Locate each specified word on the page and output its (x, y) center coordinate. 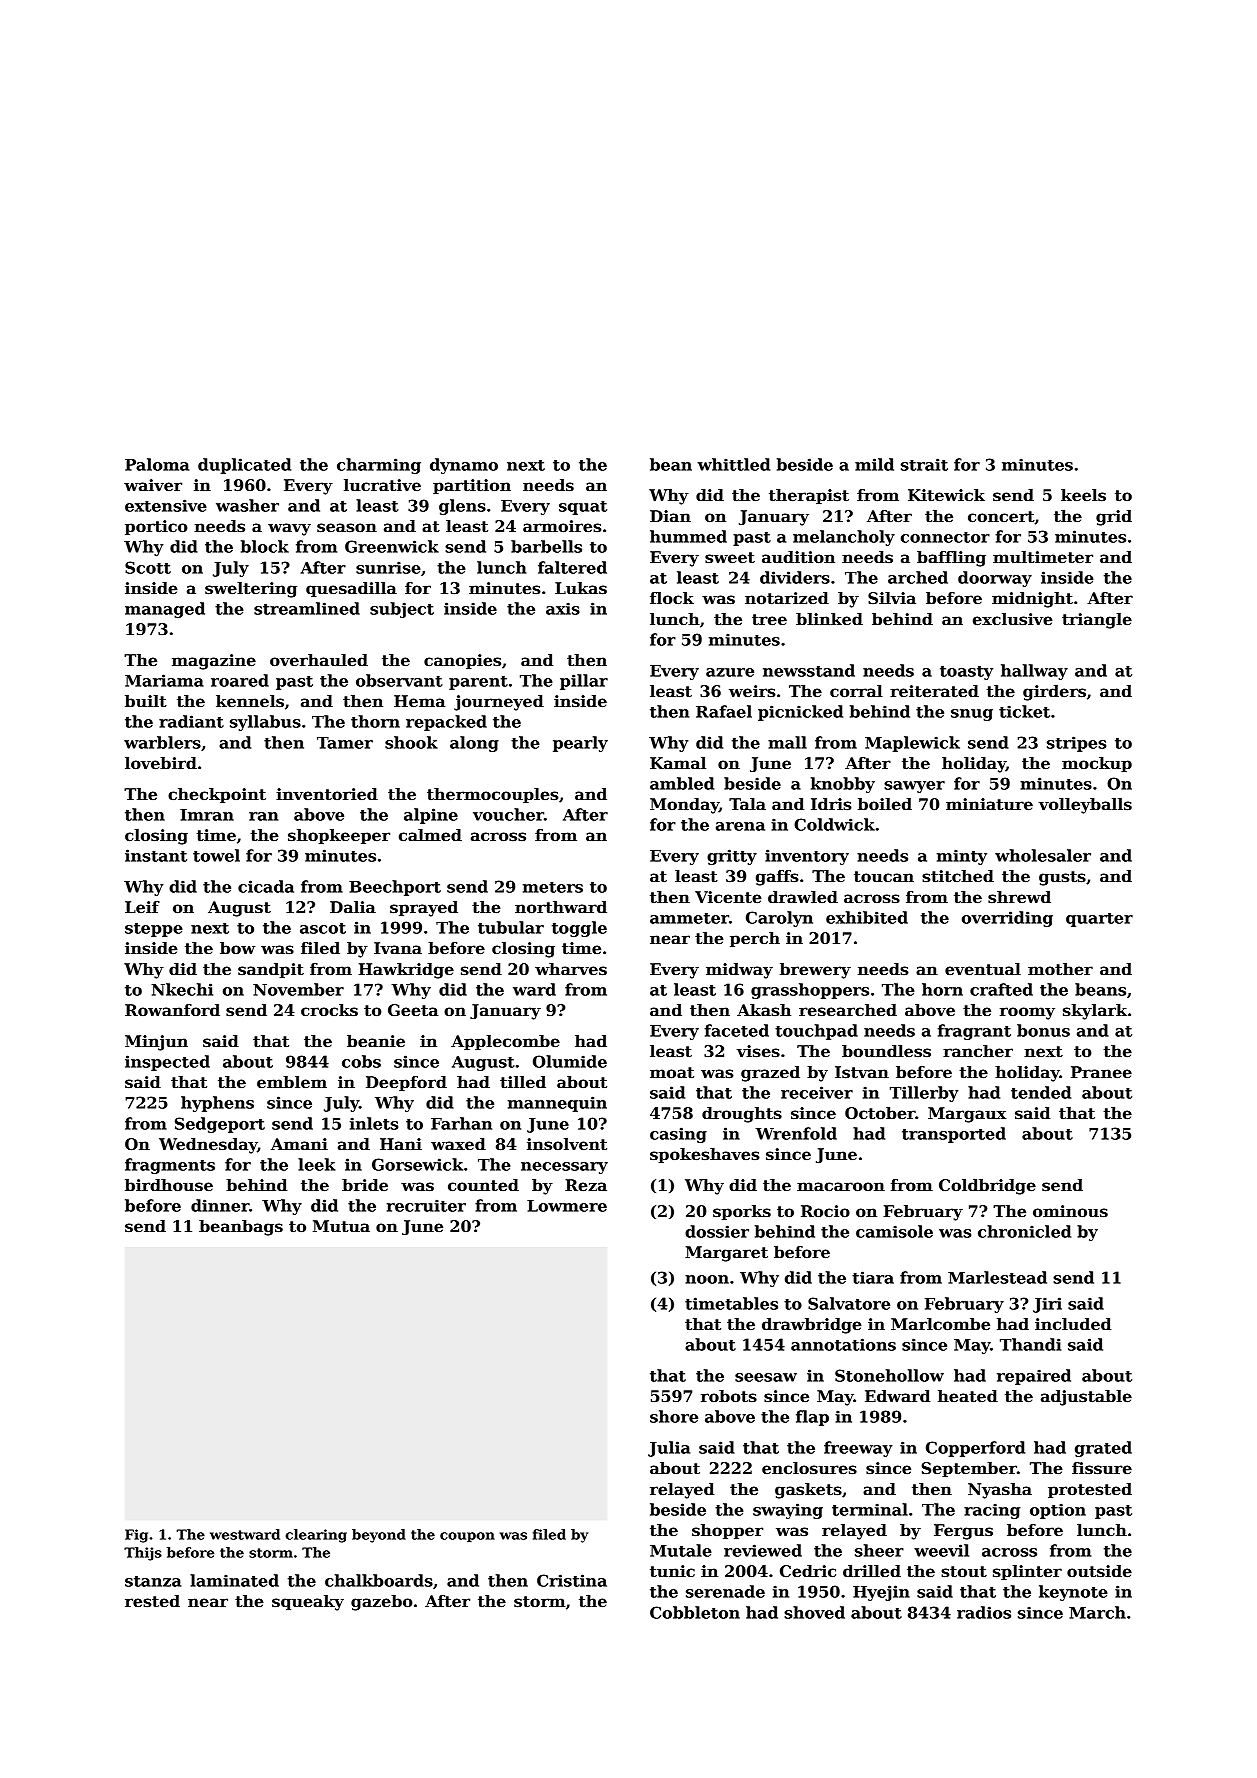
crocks (329, 1010)
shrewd (1019, 897)
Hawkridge (406, 971)
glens (462, 507)
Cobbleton (695, 1612)
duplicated (244, 466)
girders (1054, 693)
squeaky (308, 1603)
